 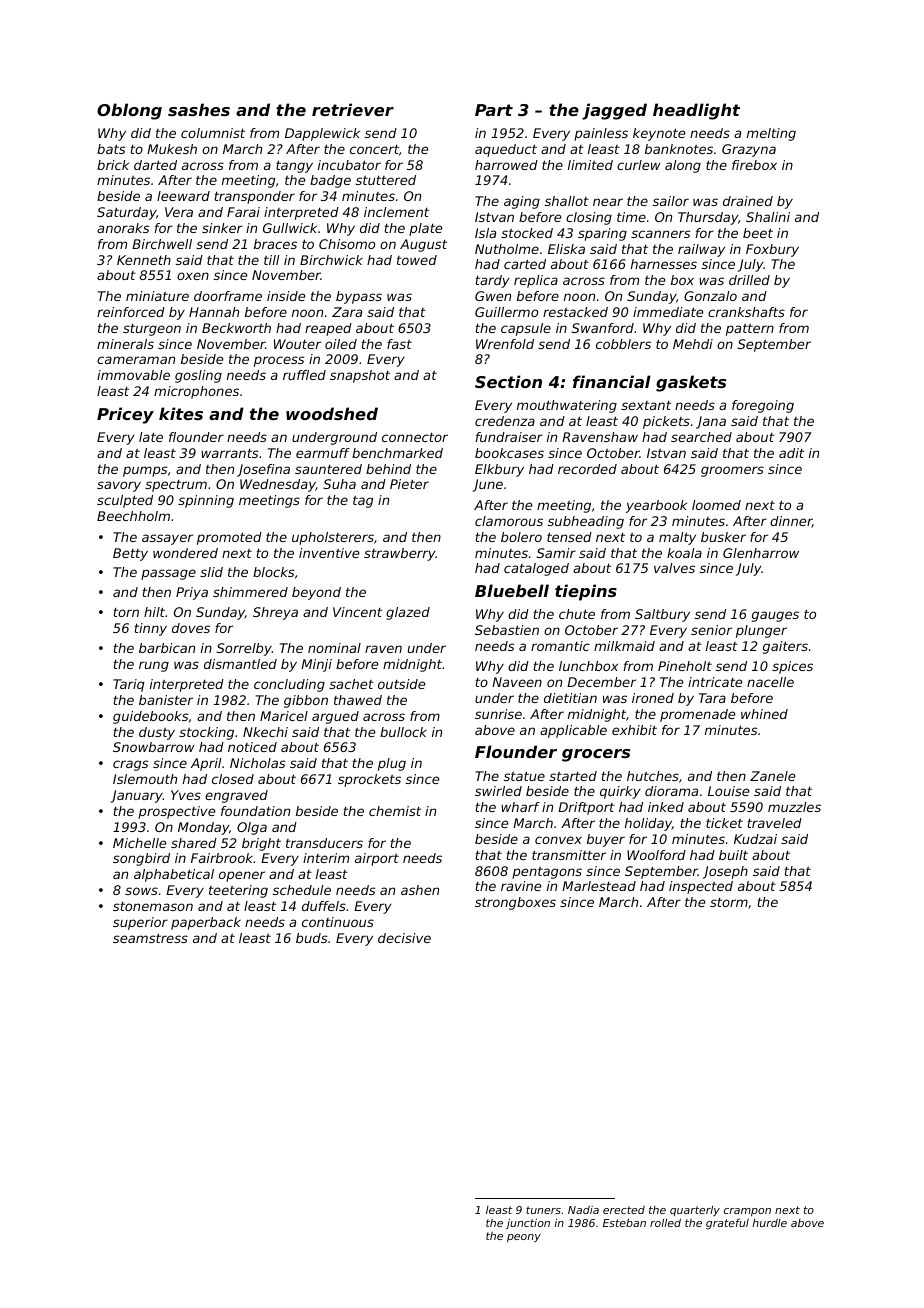 What do you see at coordinates (402, 684) in the screenshot?
I see `outside` at bounding box center [402, 684].
